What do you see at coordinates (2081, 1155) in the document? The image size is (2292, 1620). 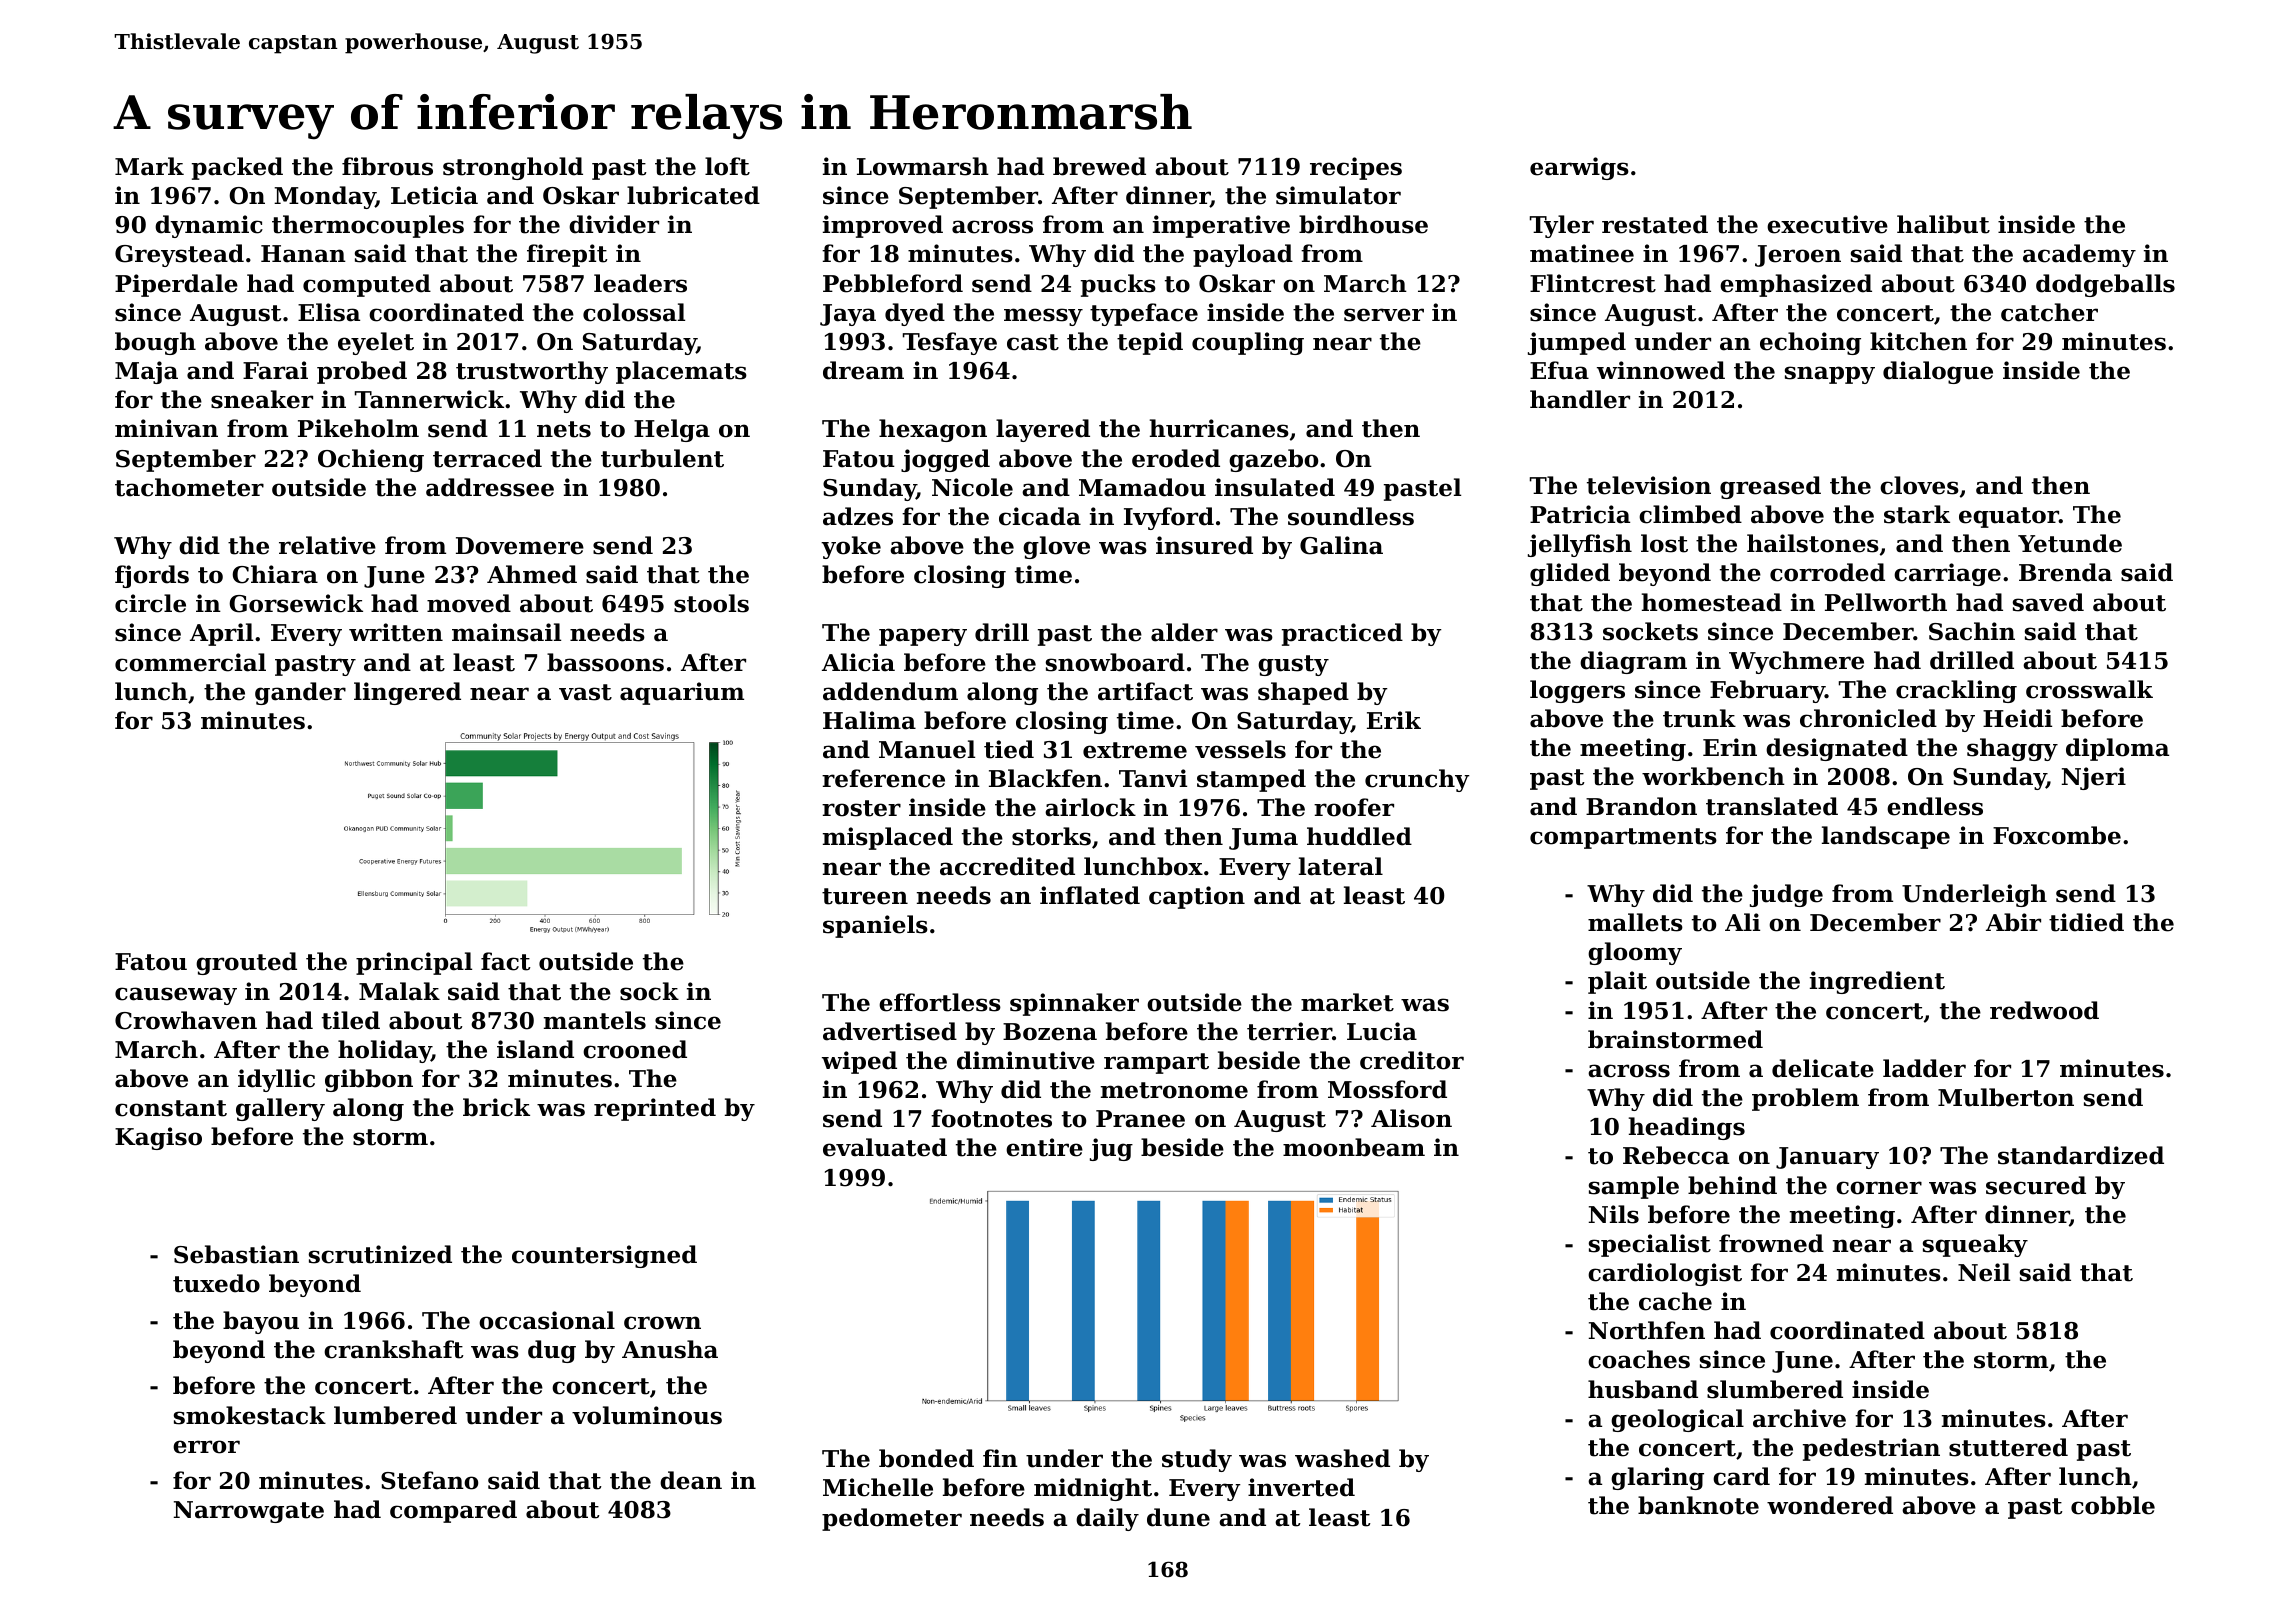 I see `standardized` at bounding box center [2081, 1155].
